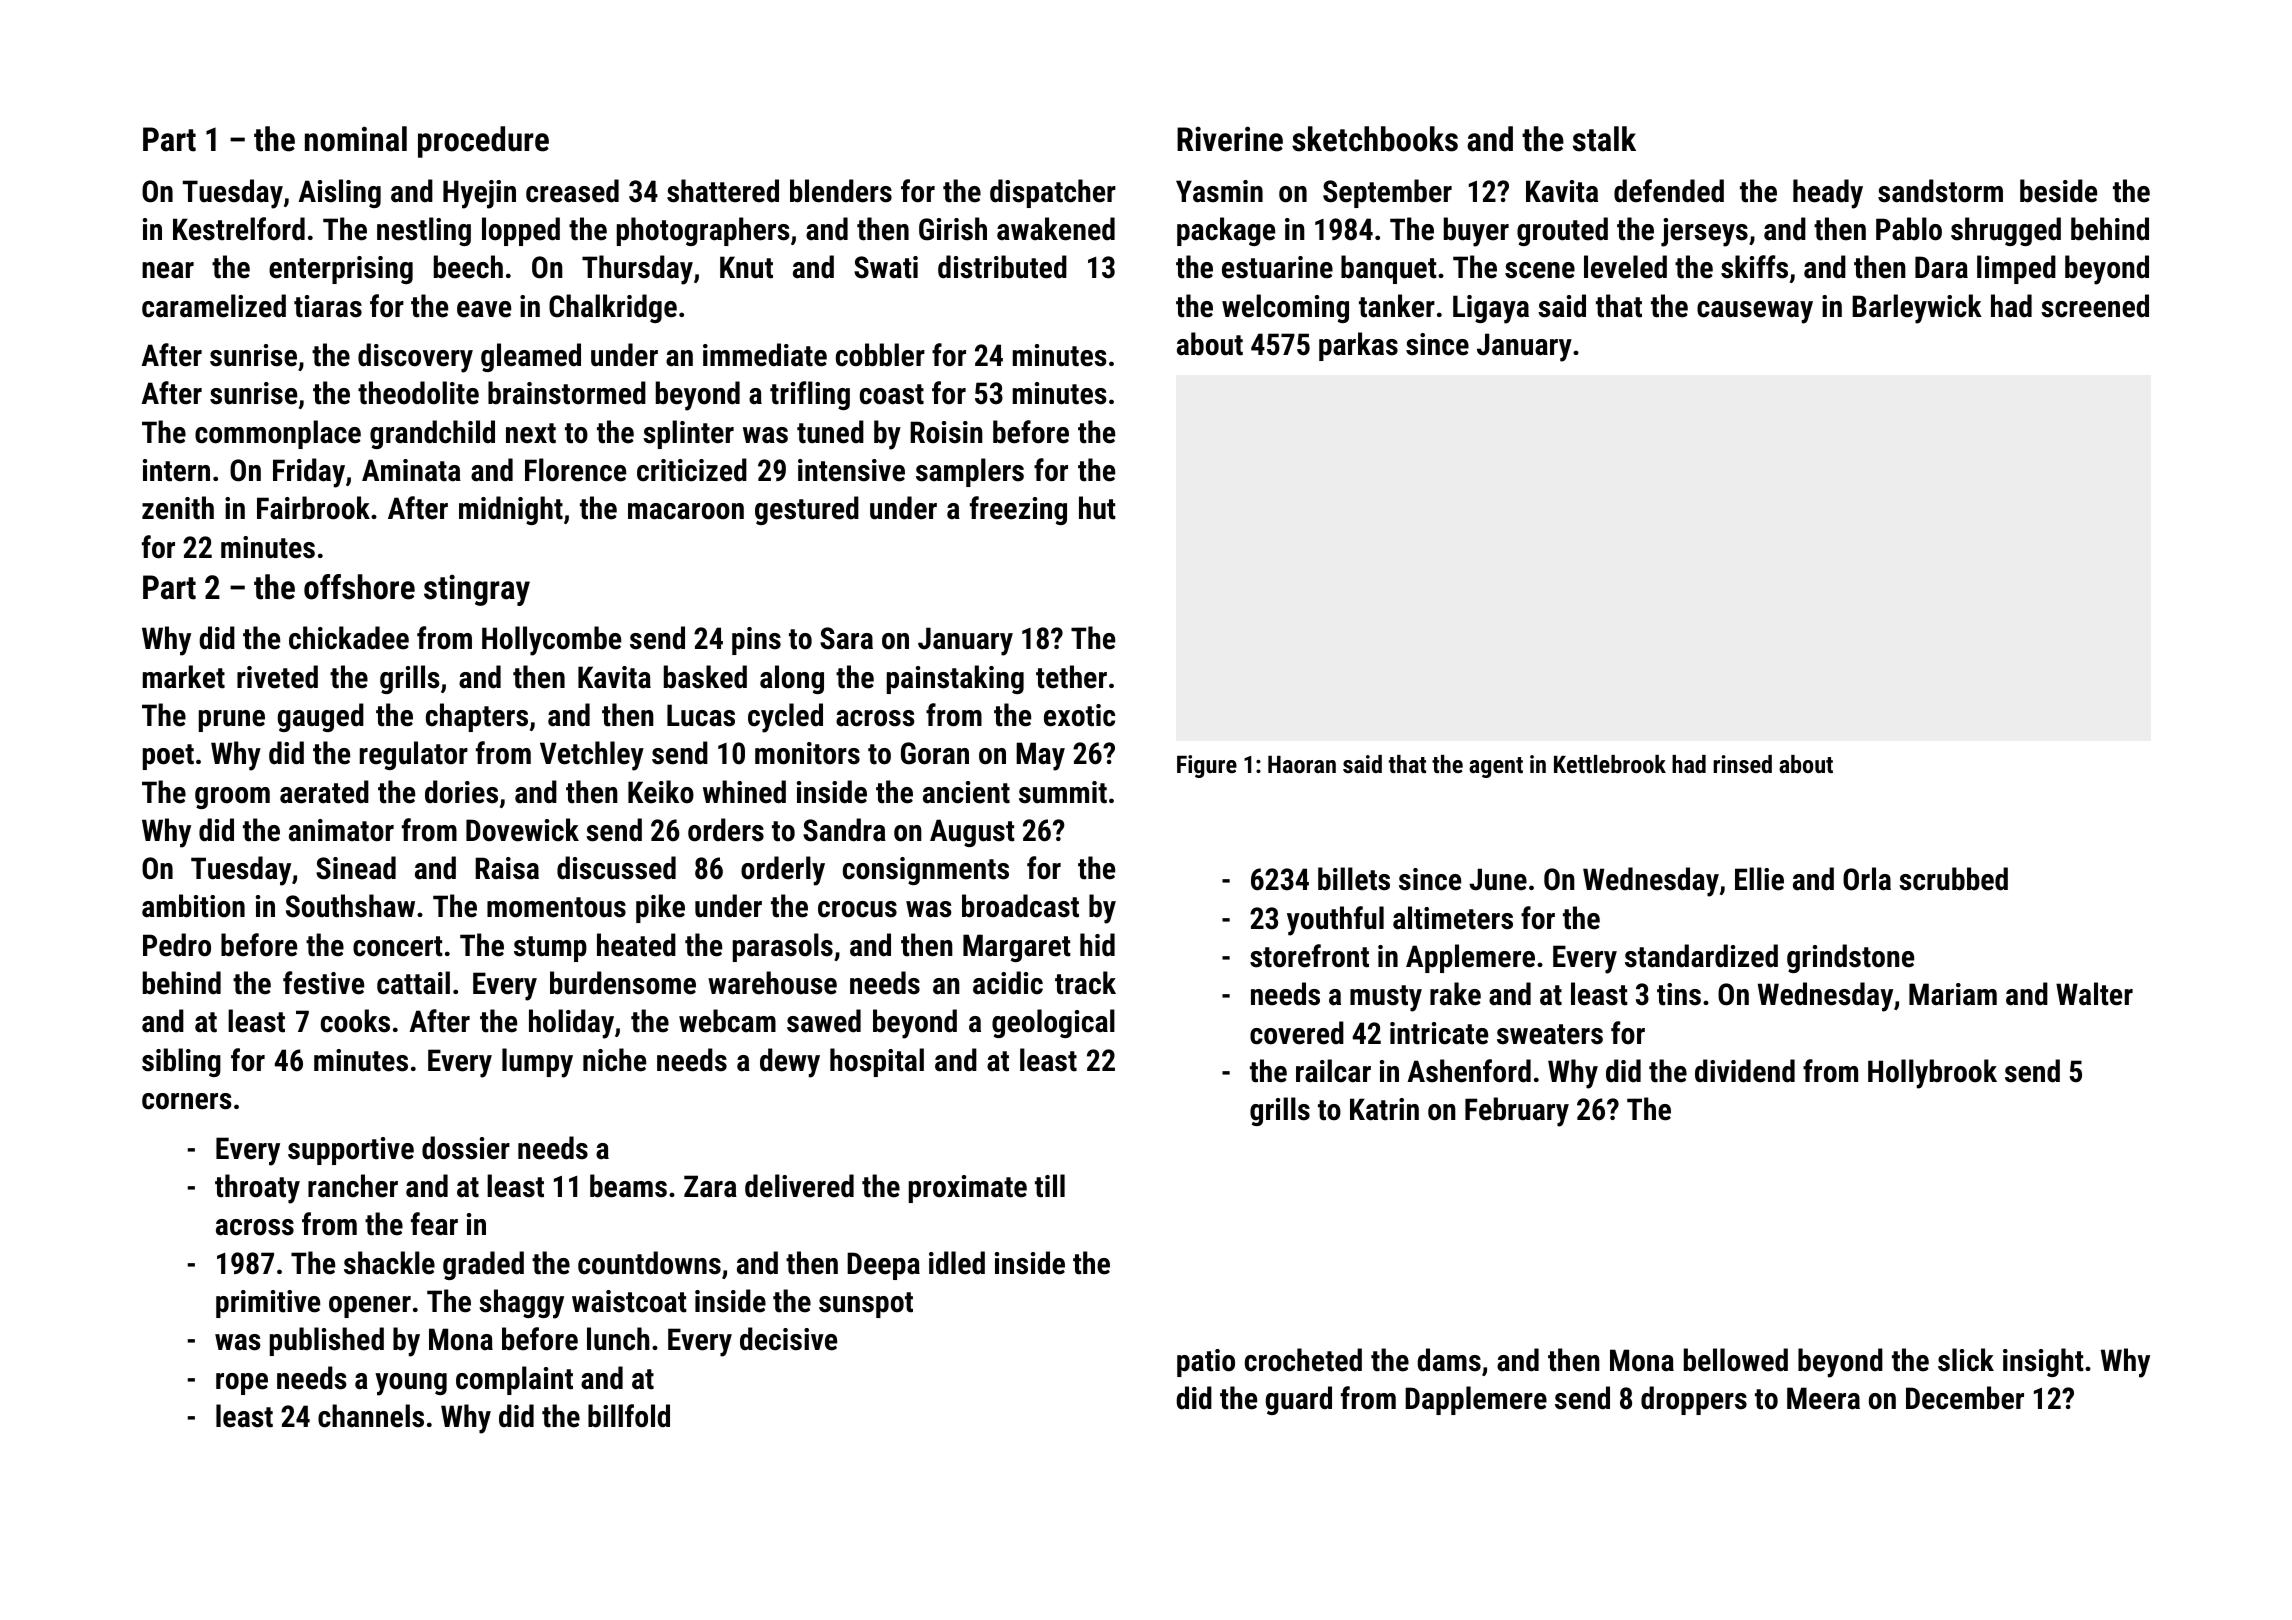 The height and width of the image is (1620, 2292). What do you see at coordinates (1230, 139) in the image?
I see `Riverine` at bounding box center [1230, 139].
